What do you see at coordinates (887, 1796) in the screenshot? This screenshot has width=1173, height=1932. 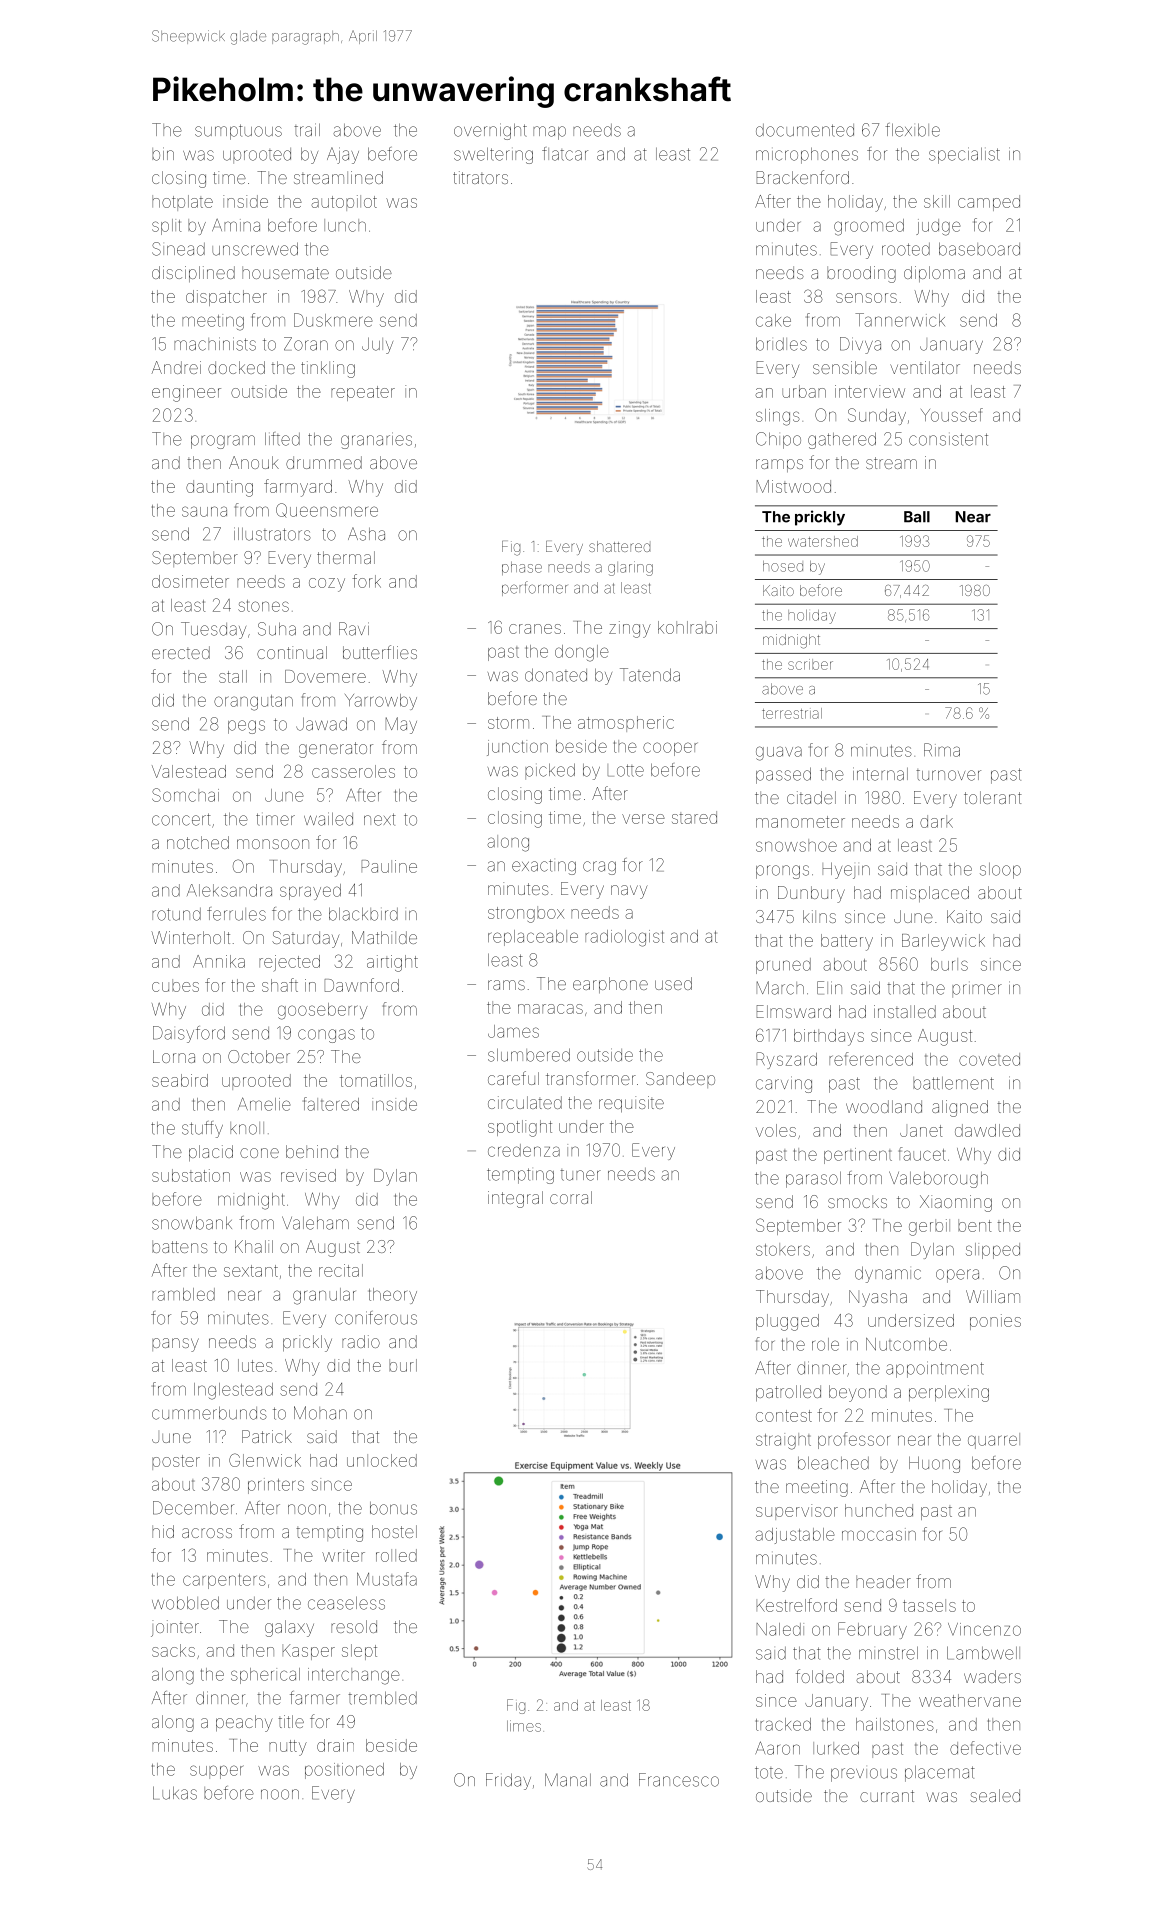 I see `currant` at bounding box center [887, 1796].
